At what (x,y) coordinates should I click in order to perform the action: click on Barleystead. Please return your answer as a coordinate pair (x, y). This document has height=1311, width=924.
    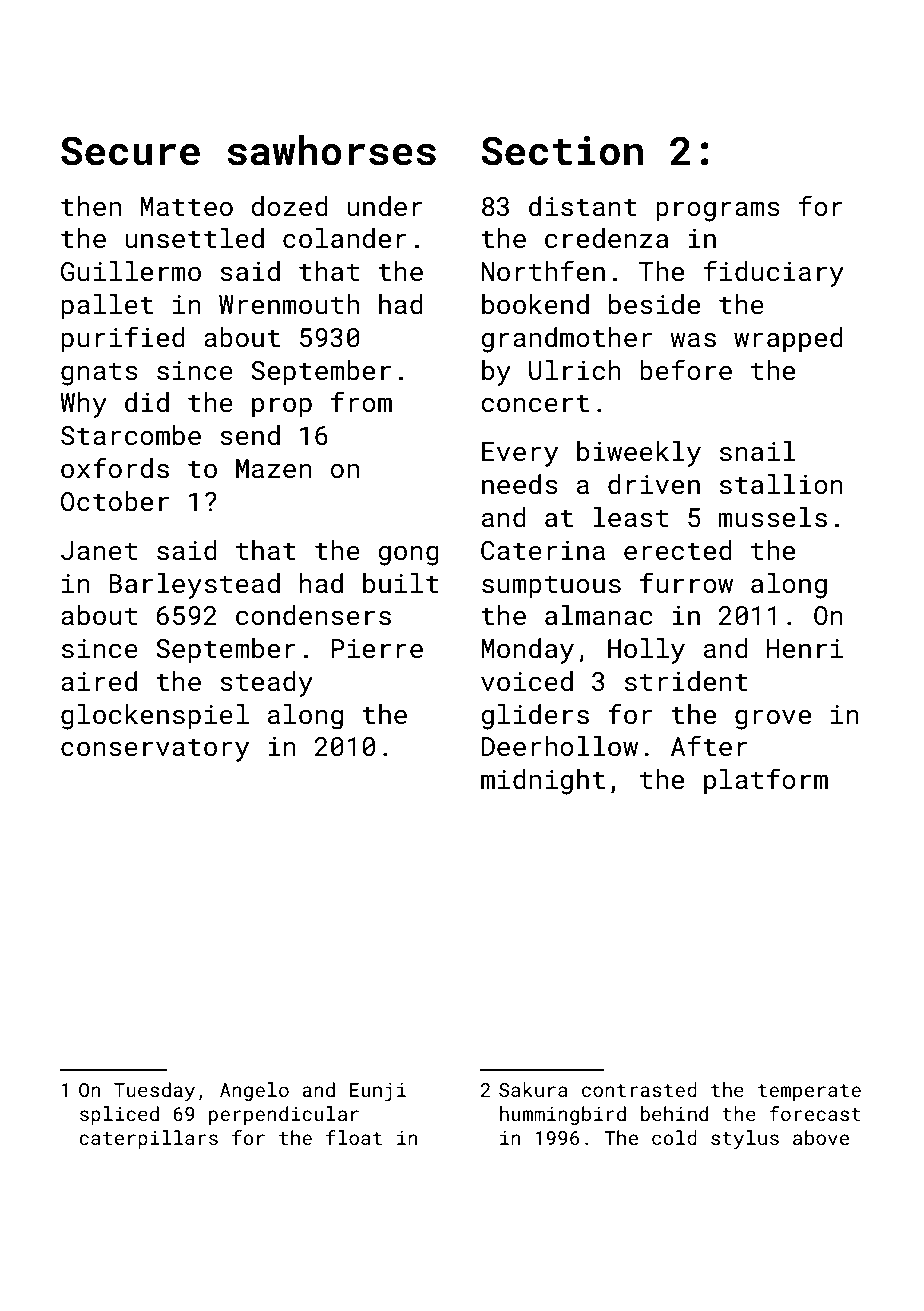
    Looking at the image, I should click on (194, 586).
